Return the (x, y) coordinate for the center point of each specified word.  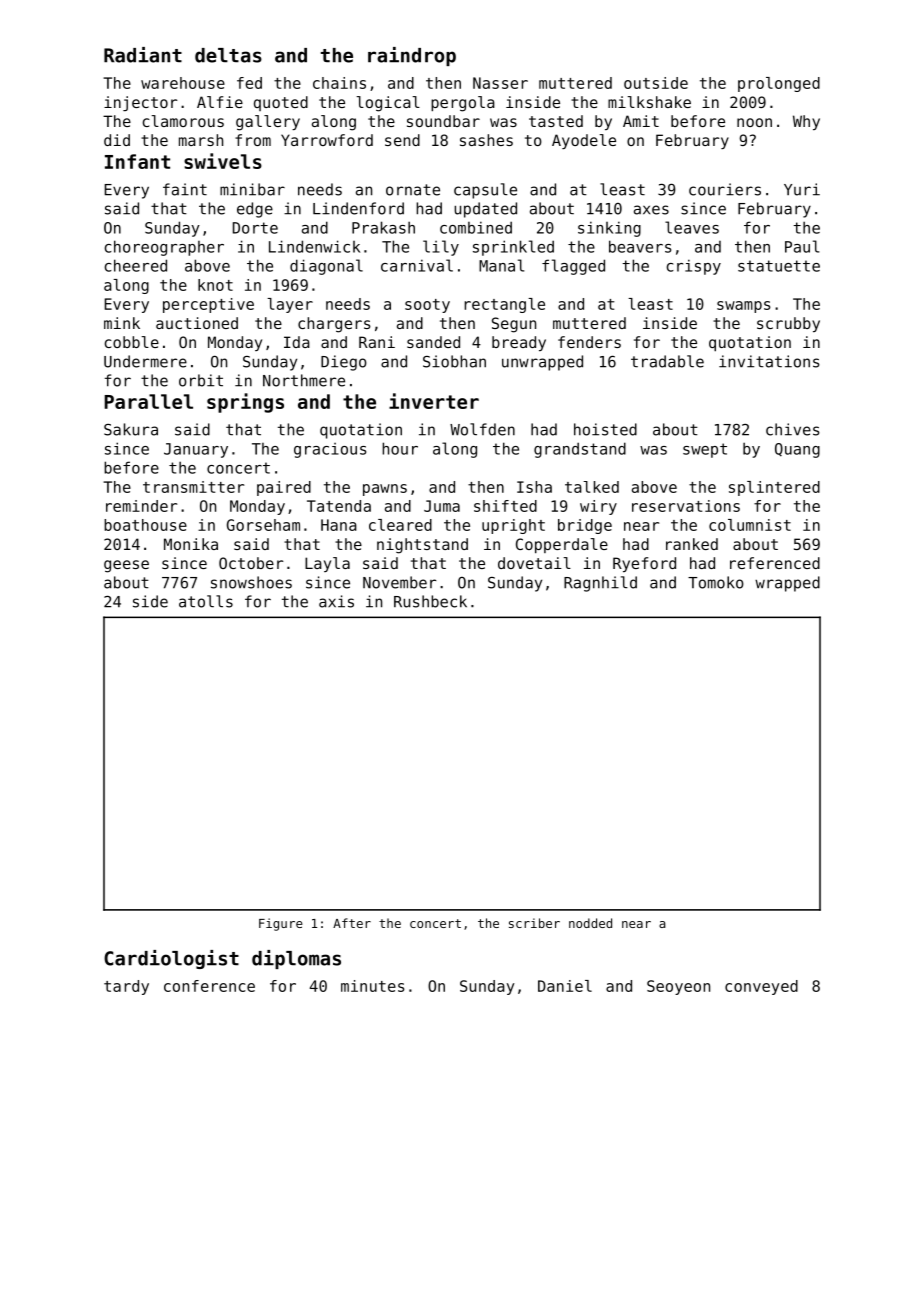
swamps (743, 307)
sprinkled (513, 248)
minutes (372, 986)
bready (519, 343)
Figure (281, 924)
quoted (281, 103)
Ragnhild (600, 584)
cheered (136, 265)
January (196, 450)
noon (754, 122)
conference (209, 986)
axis (336, 601)
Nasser (500, 83)
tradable (667, 361)
